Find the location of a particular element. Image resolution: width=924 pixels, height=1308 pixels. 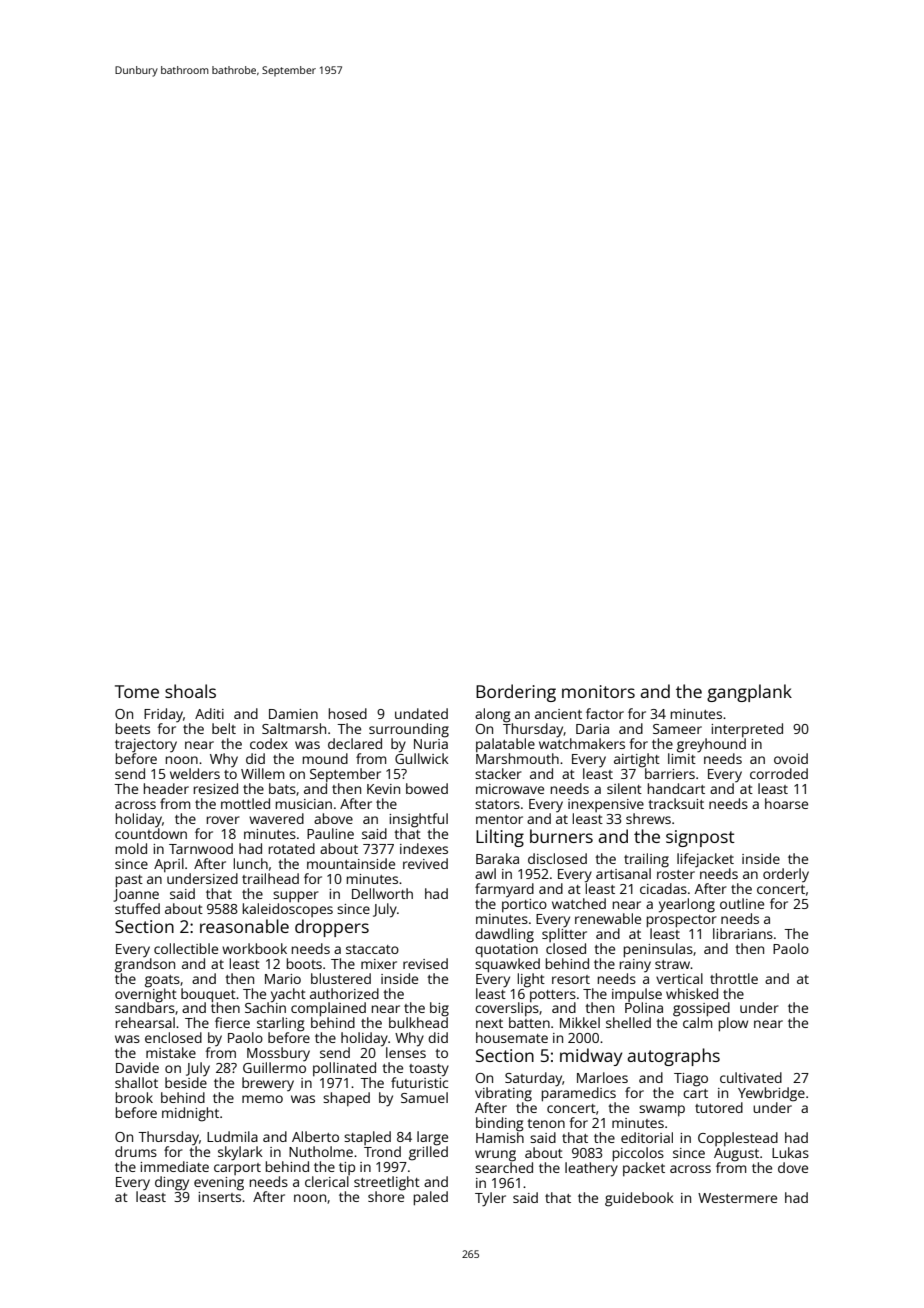

along is located at coordinates (493, 715).
